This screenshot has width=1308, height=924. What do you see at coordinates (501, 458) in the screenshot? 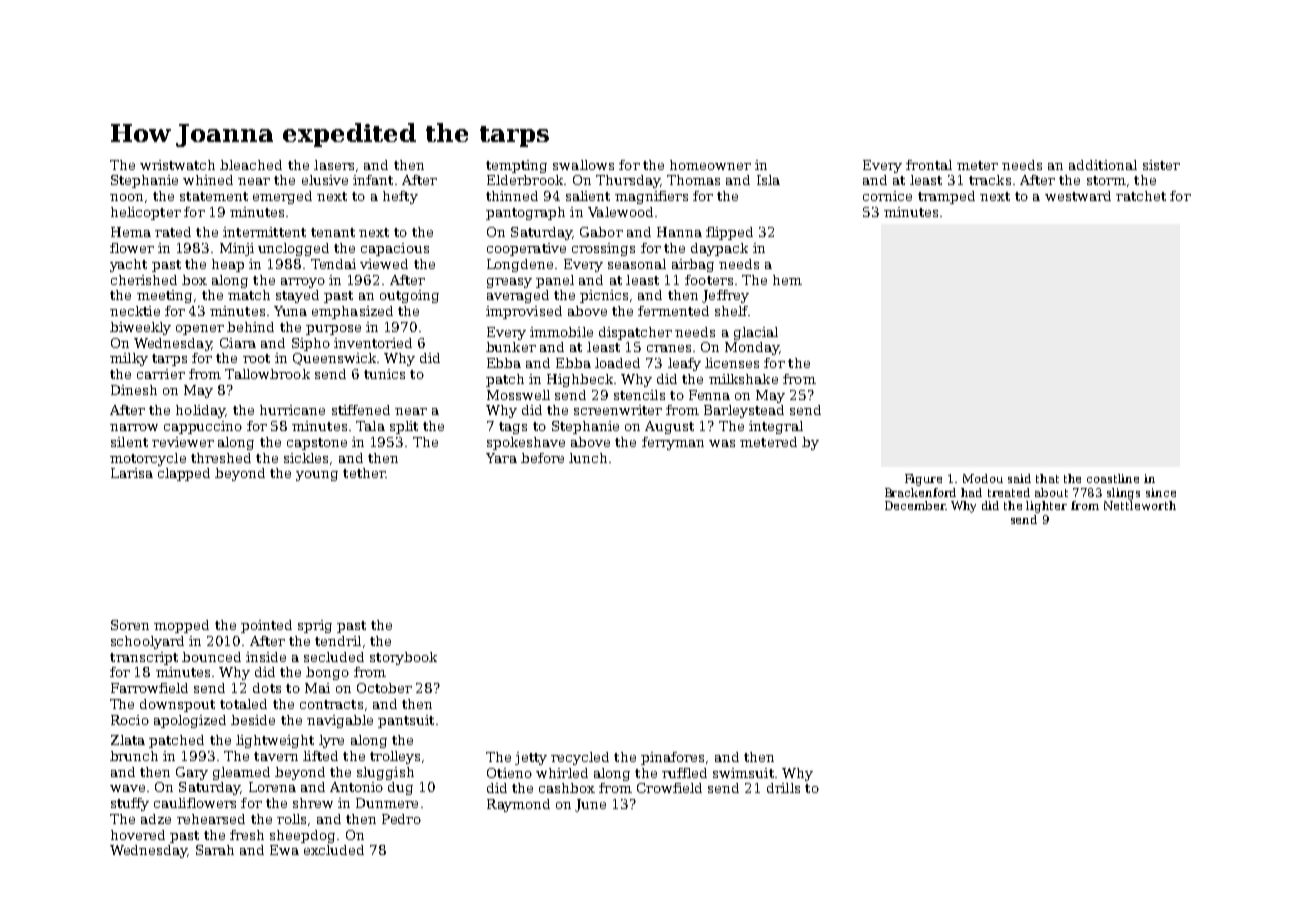
I see `Yara` at bounding box center [501, 458].
